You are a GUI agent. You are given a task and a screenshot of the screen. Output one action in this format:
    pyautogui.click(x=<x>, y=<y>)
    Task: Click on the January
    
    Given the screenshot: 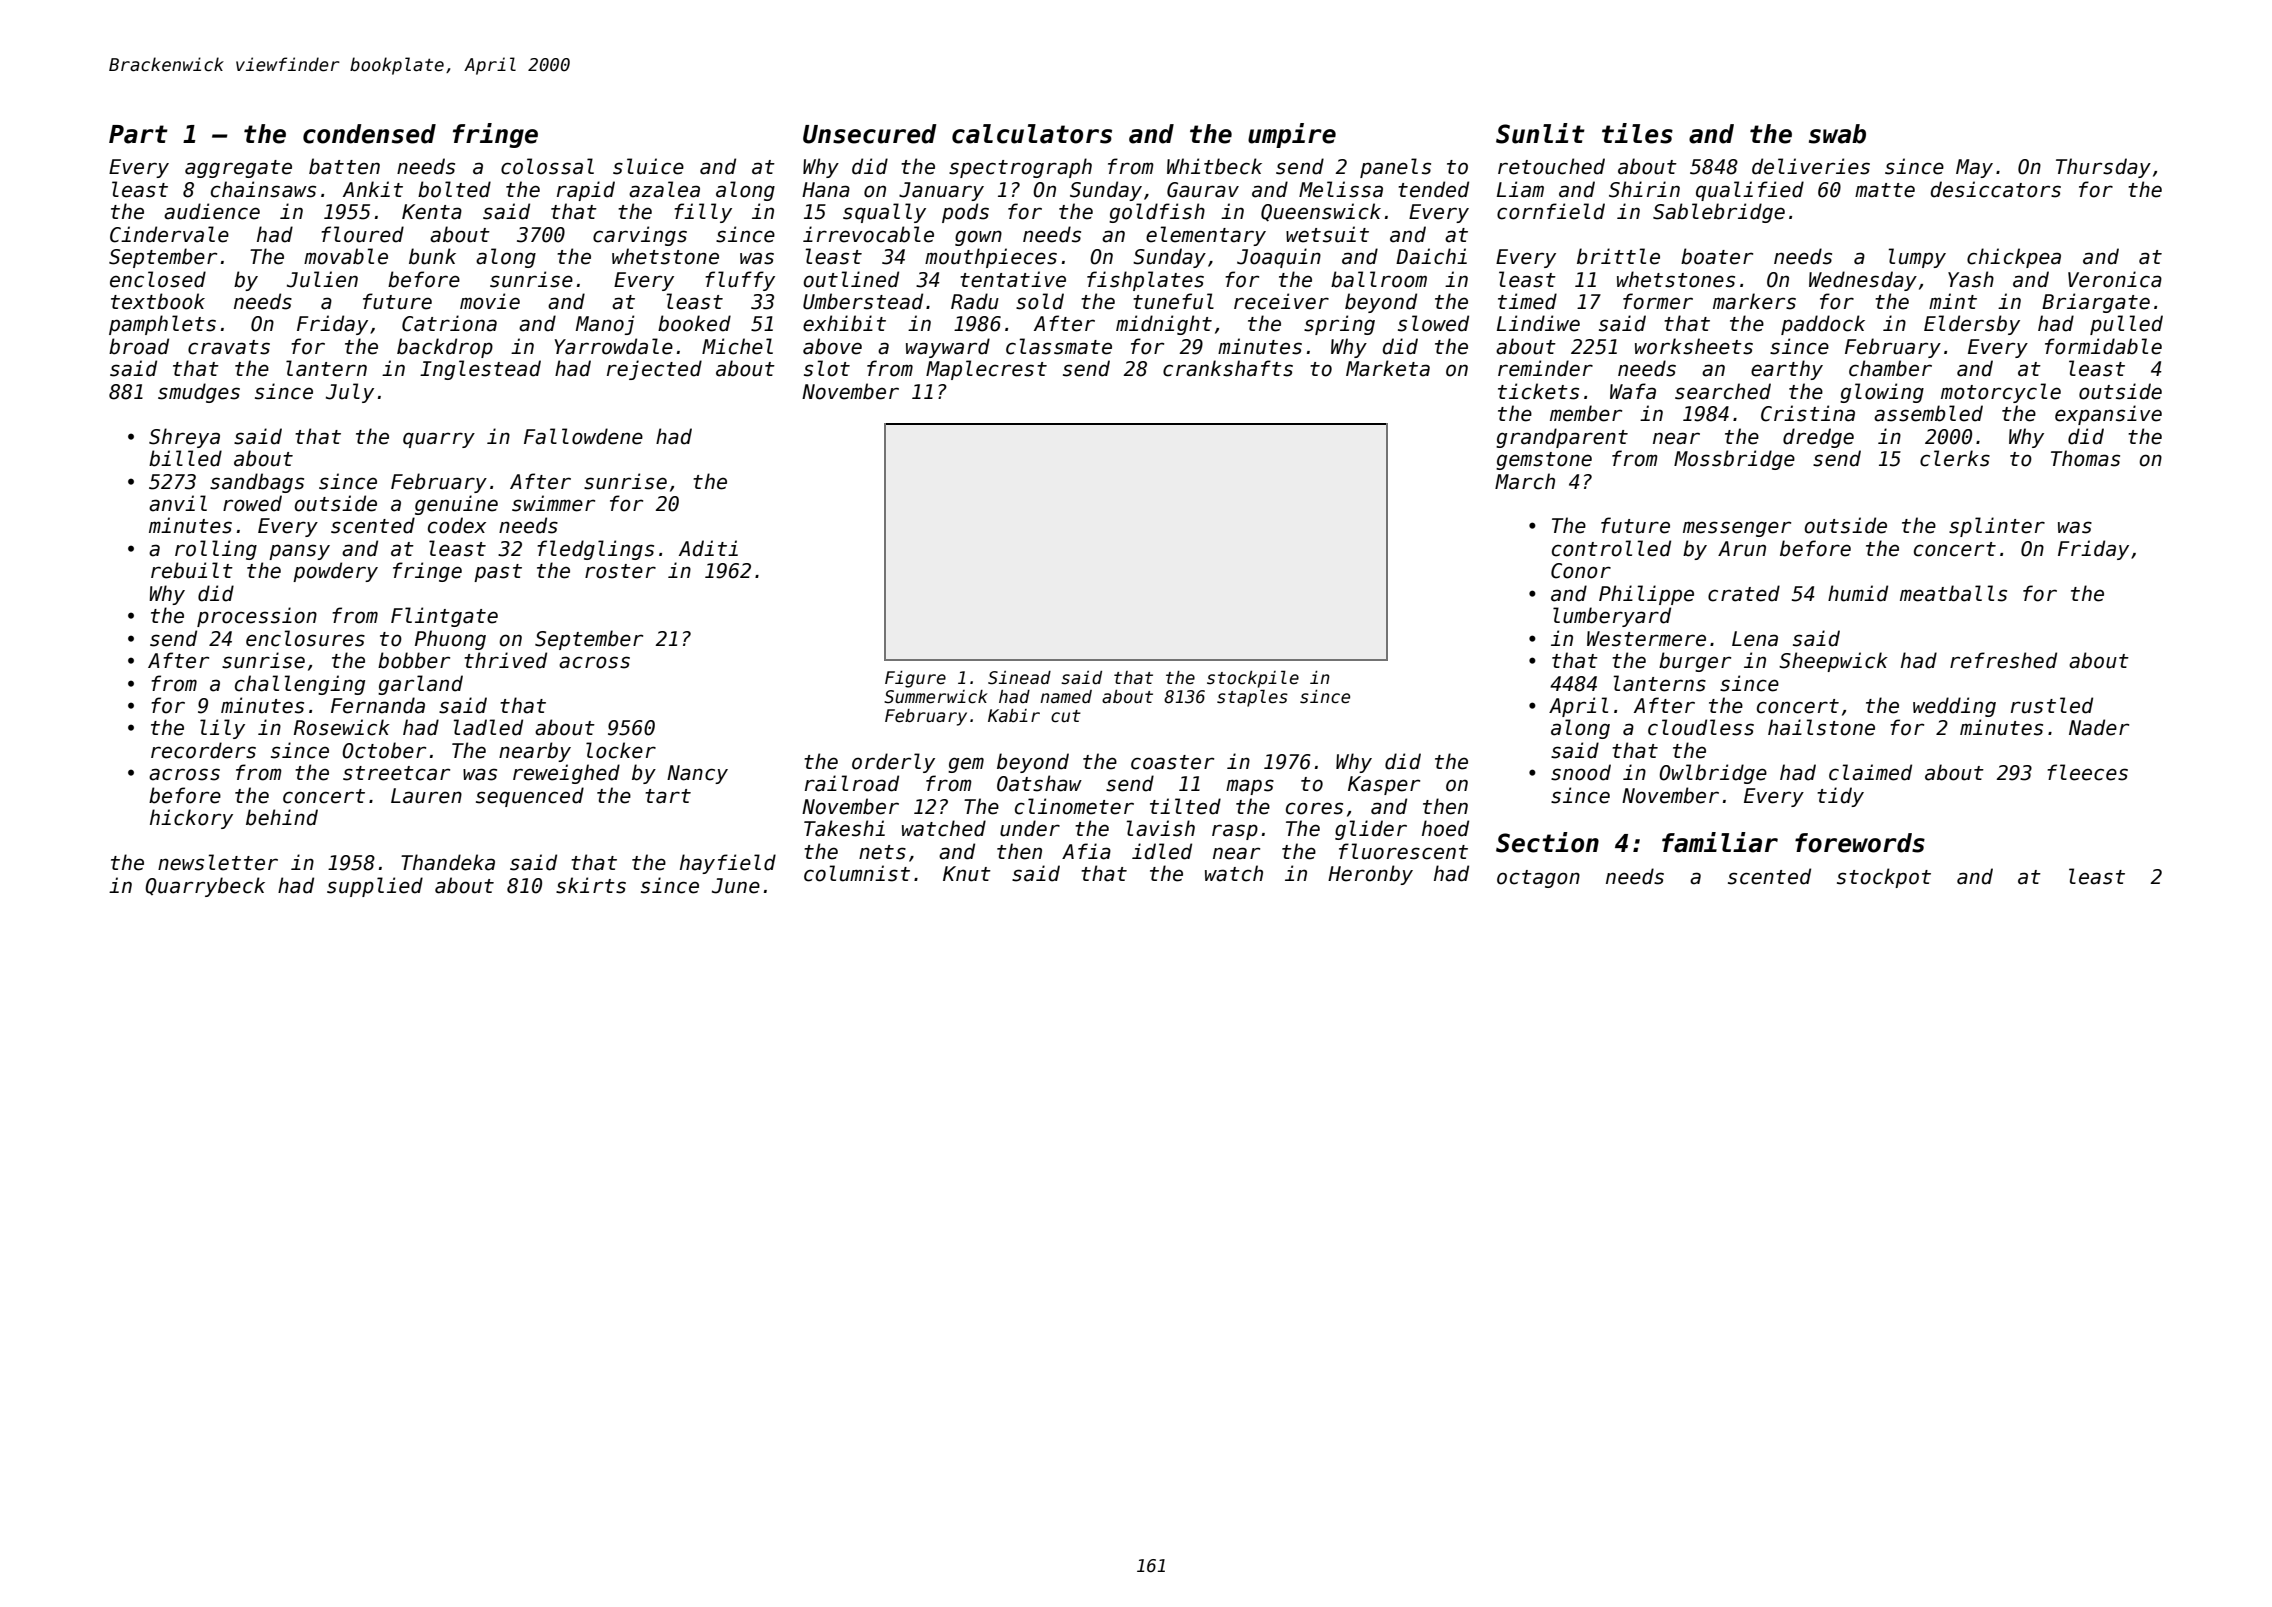 What is the action you would take?
    pyautogui.click(x=941, y=191)
